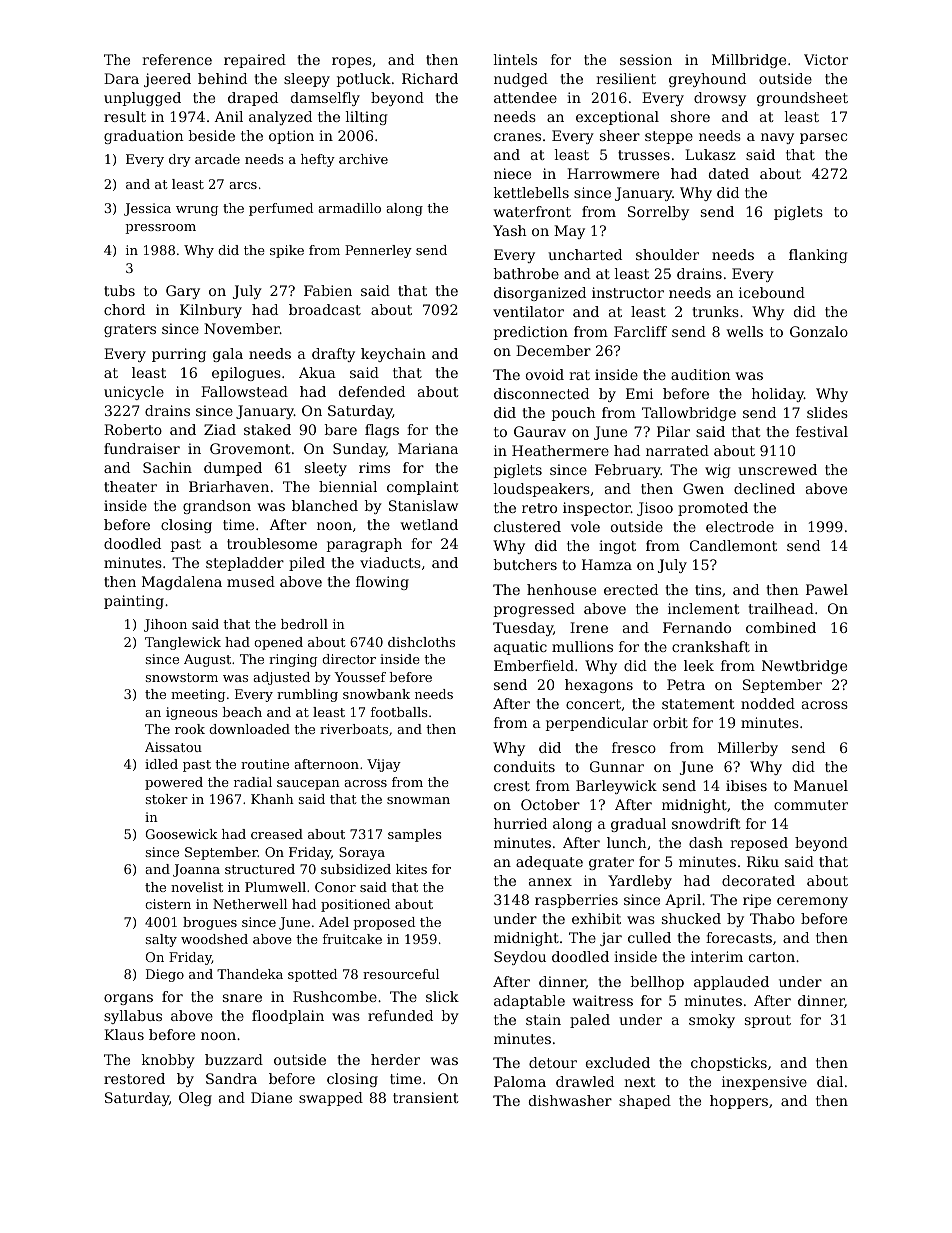  What do you see at coordinates (430, 78) in the page?
I see `Richard` at bounding box center [430, 78].
